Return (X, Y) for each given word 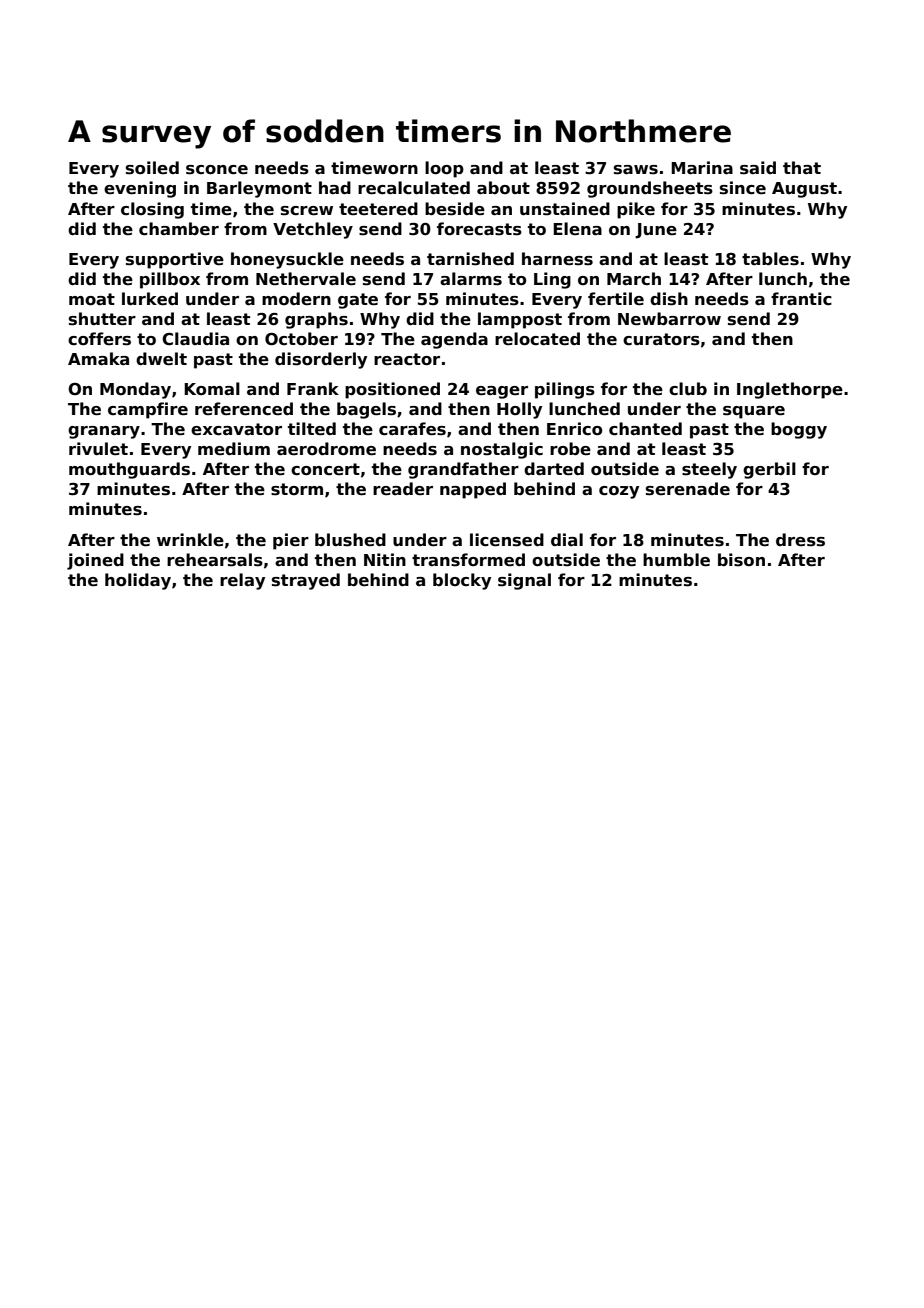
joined (95, 561)
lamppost (520, 320)
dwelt (161, 359)
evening (140, 189)
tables (770, 259)
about (503, 188)
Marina (702, 168)
